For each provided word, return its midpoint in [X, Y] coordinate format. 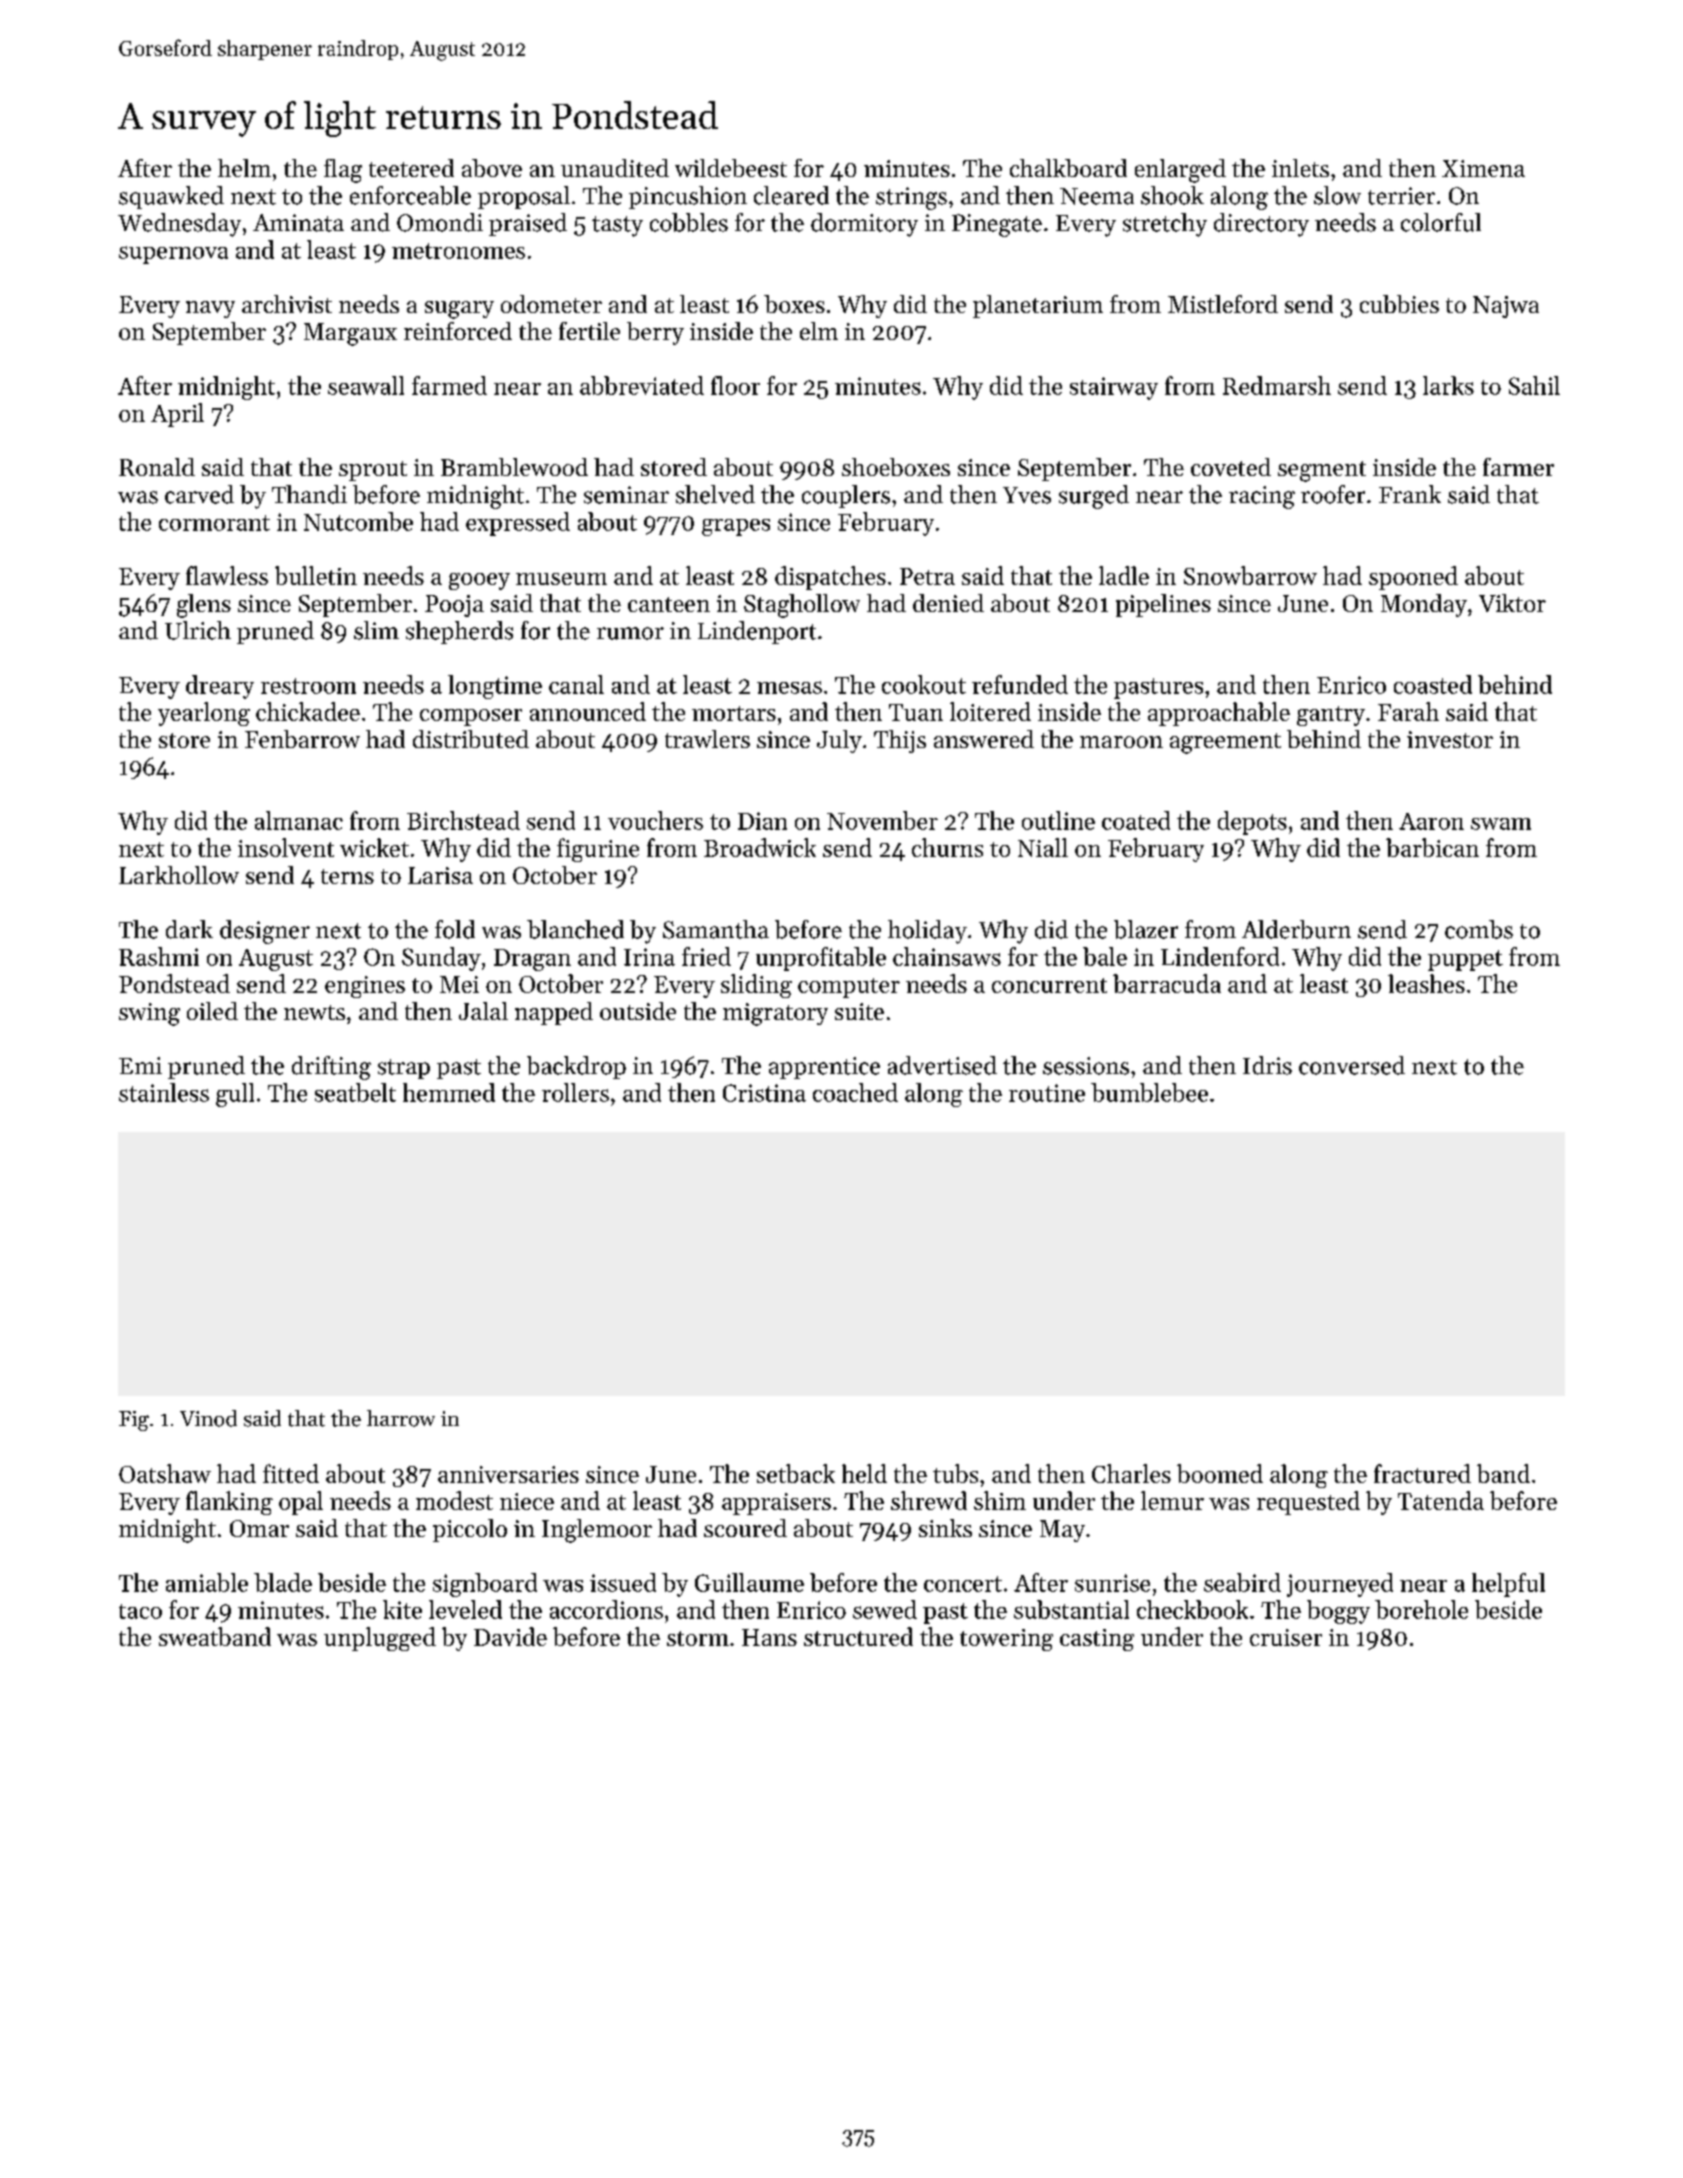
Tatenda [1441, 1500]
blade [283, 1582]
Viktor [1512, 603]
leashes [1426, 983]
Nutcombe [358, 521]
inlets [1300, 168]
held [864, 1473]
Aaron [1431, 821]
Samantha [716, 929]
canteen [669, 604]
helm [244, 168]
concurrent [1049, 985]
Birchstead [463, 820]
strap [404, 1069]
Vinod [208, 1418]
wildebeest [731, 168]
